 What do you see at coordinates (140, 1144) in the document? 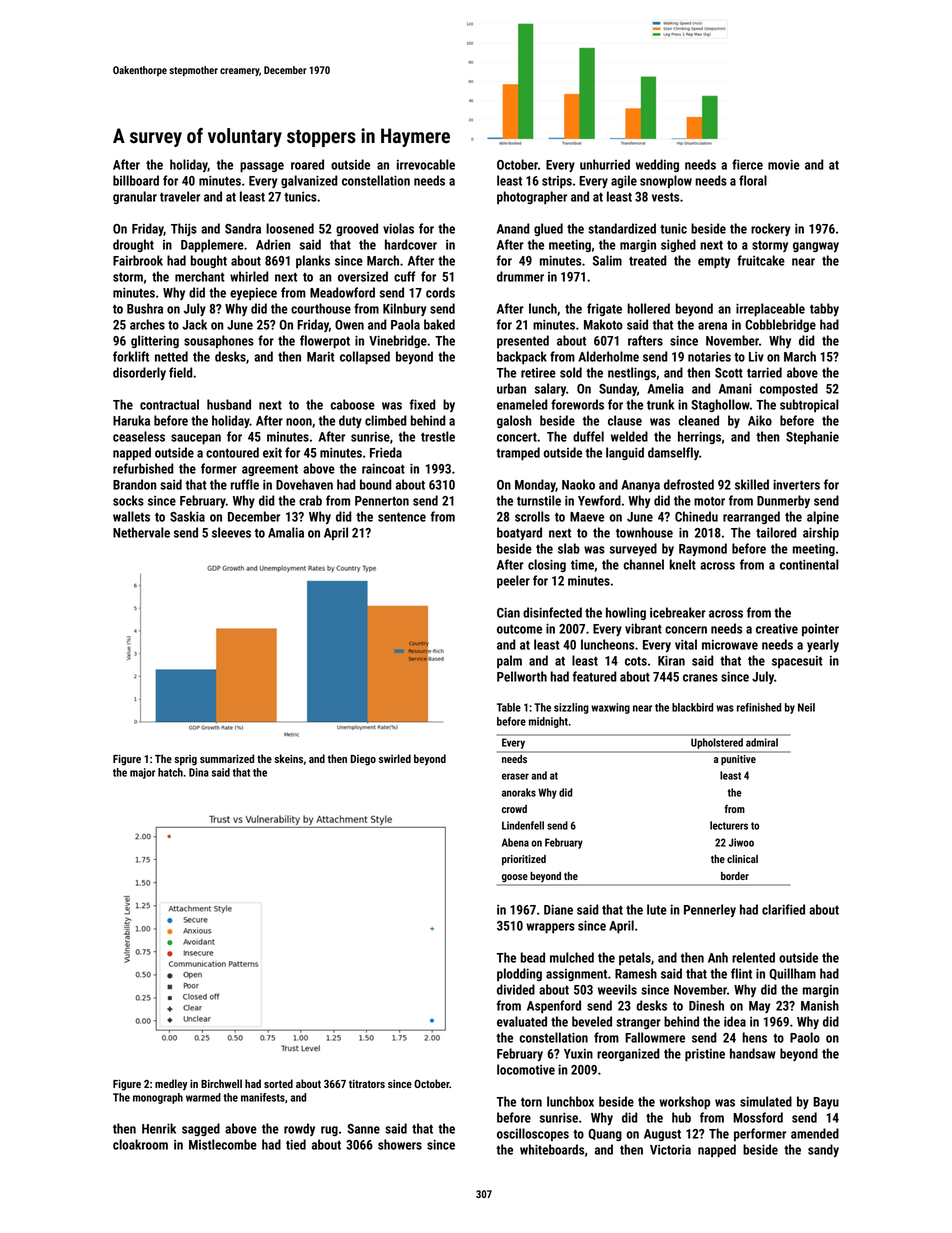
I see `cloakroom` at bounding box center [140, 1144].
